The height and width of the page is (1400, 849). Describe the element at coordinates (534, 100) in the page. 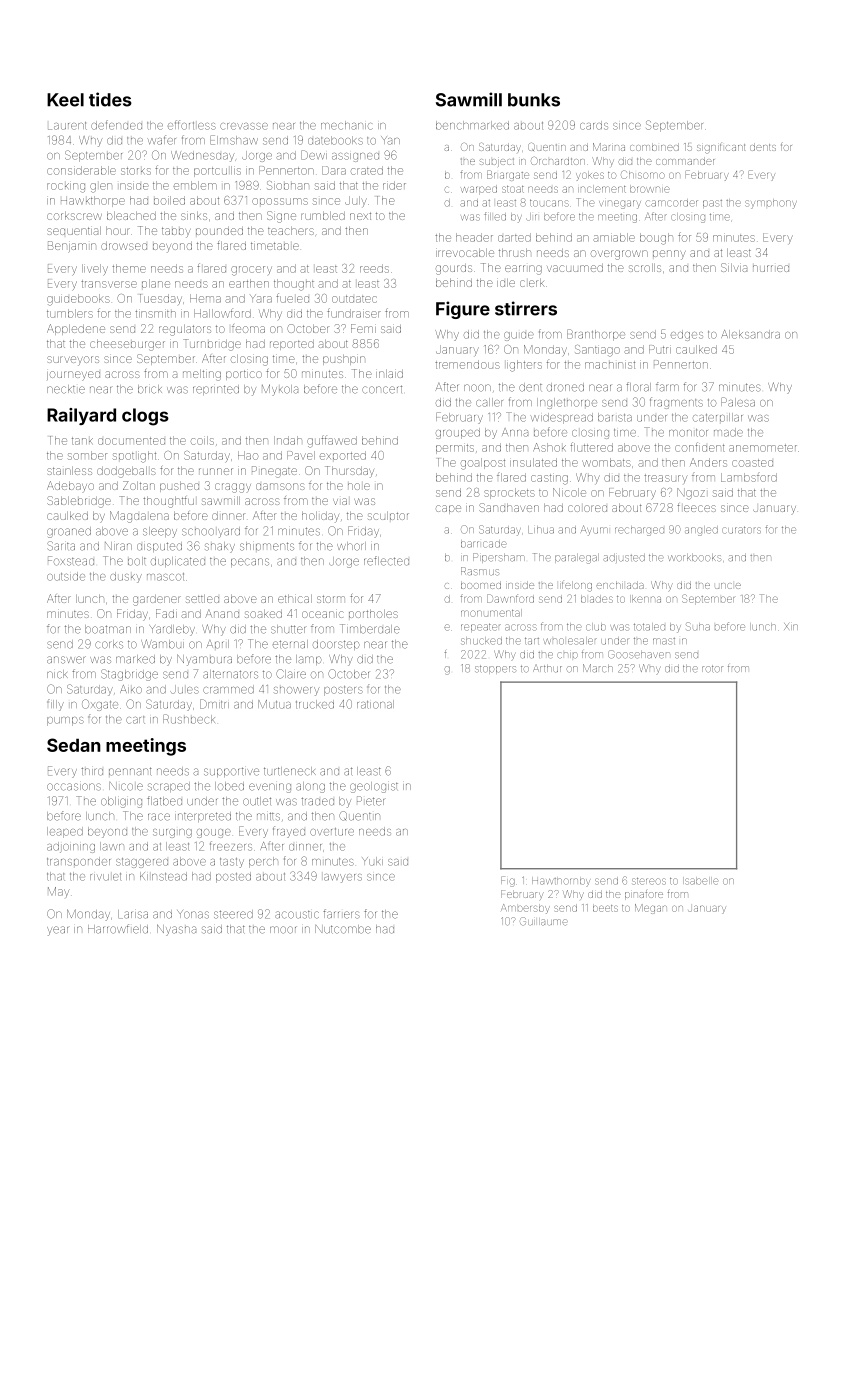

I see `bunks` at that location.
